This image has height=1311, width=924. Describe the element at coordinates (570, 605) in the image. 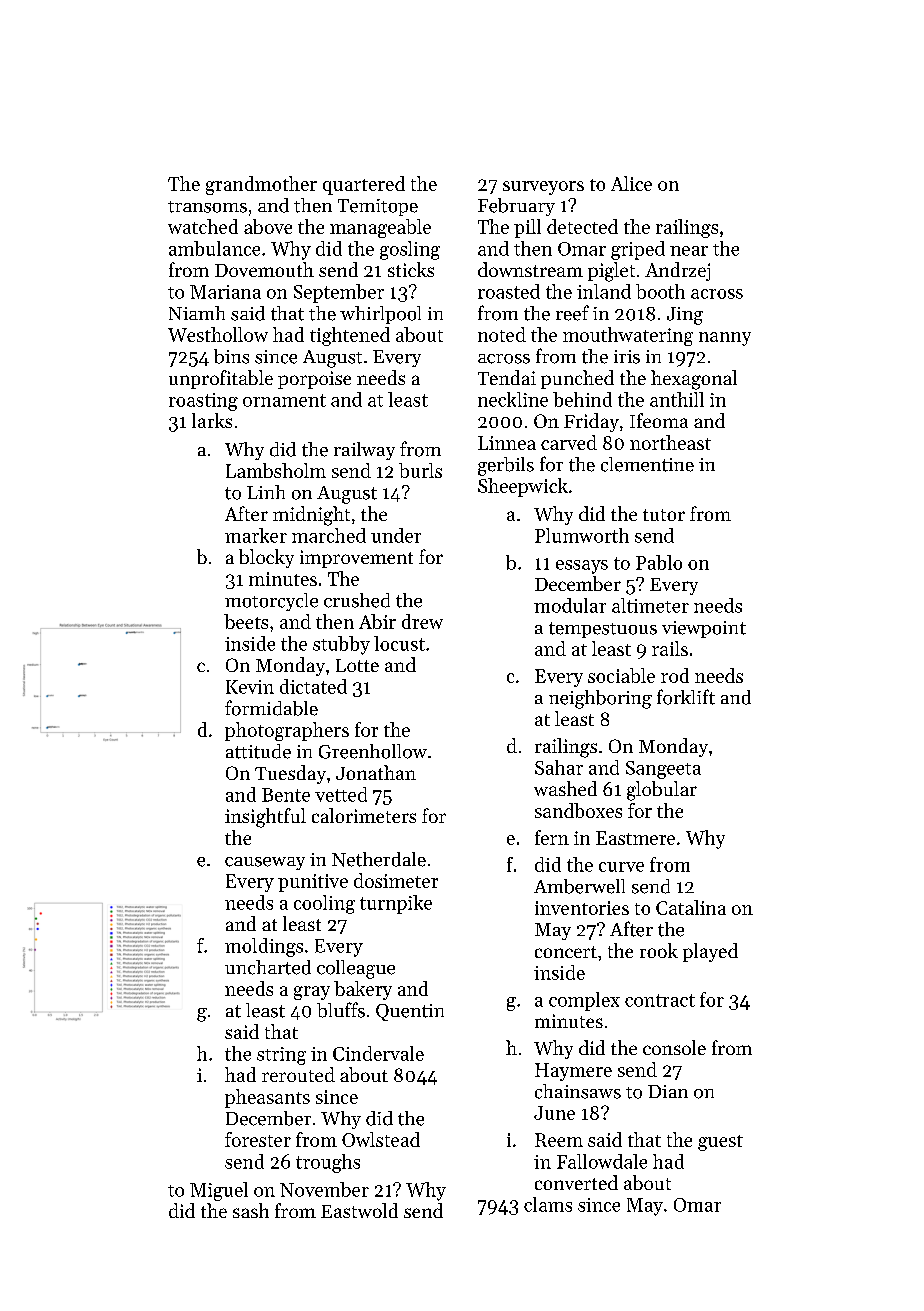

I see `modular` at that location.
